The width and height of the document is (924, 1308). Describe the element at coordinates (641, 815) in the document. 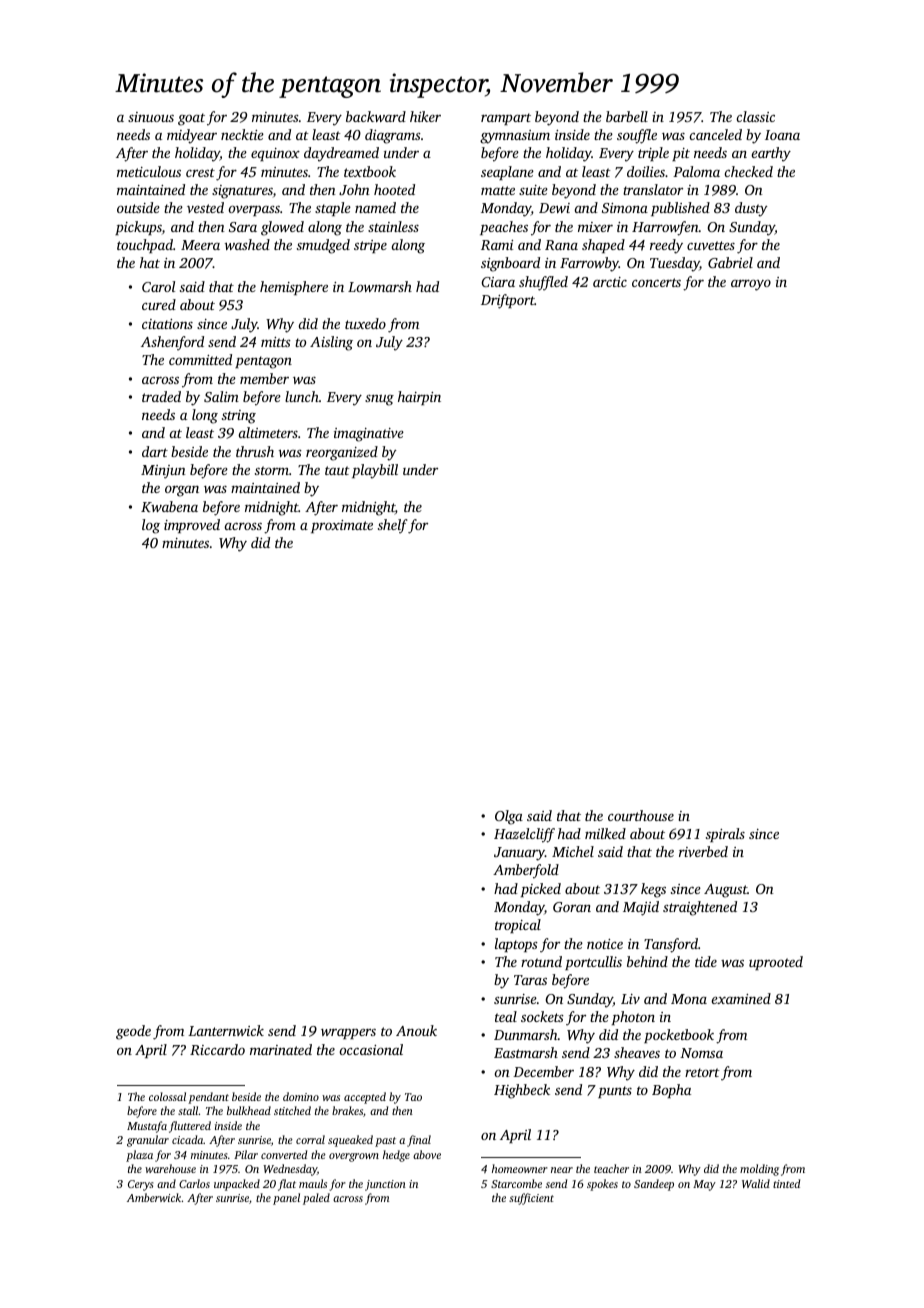

I see `courthouse` at that location.
